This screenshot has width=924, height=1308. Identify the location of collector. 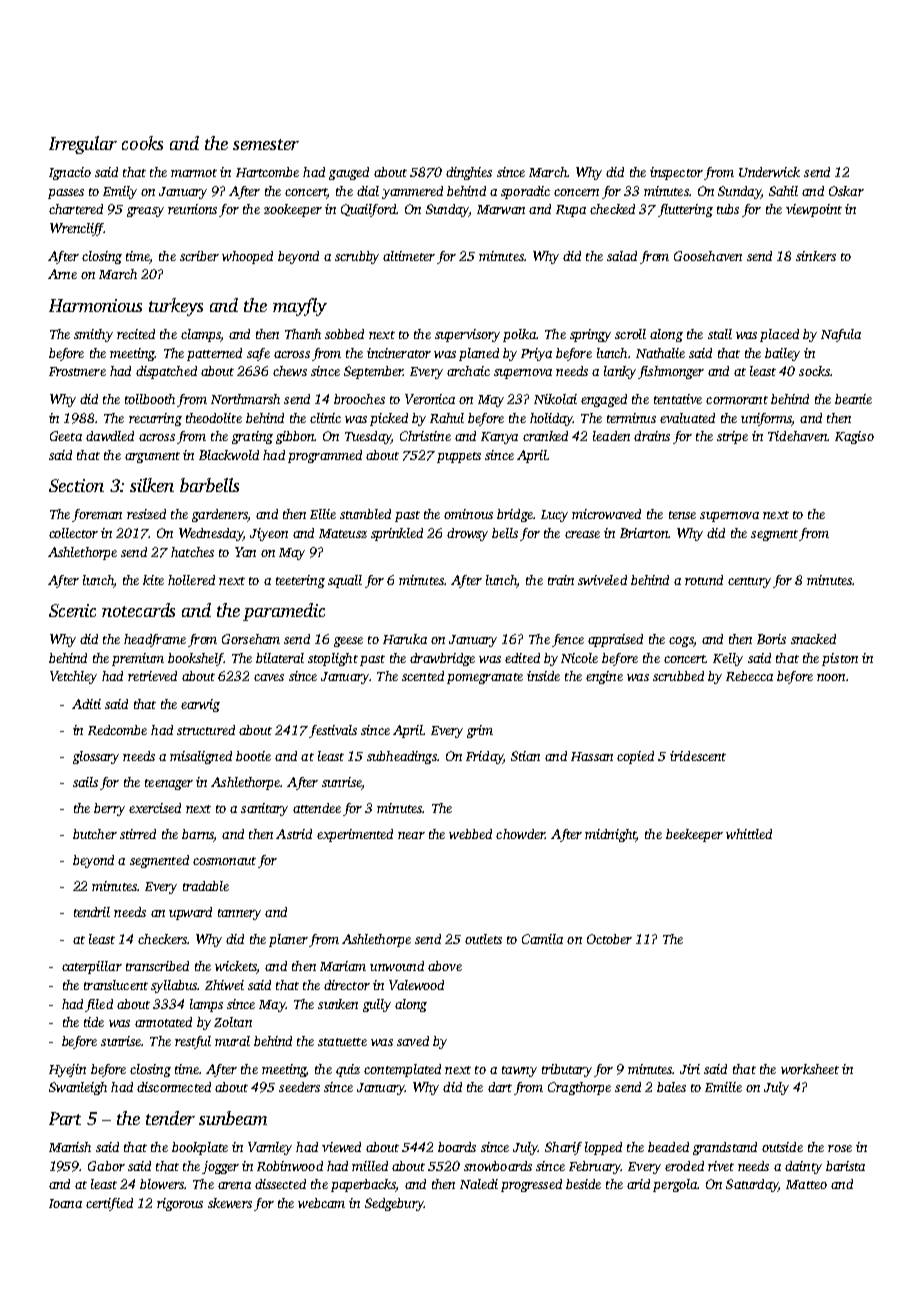
(73, 533).
